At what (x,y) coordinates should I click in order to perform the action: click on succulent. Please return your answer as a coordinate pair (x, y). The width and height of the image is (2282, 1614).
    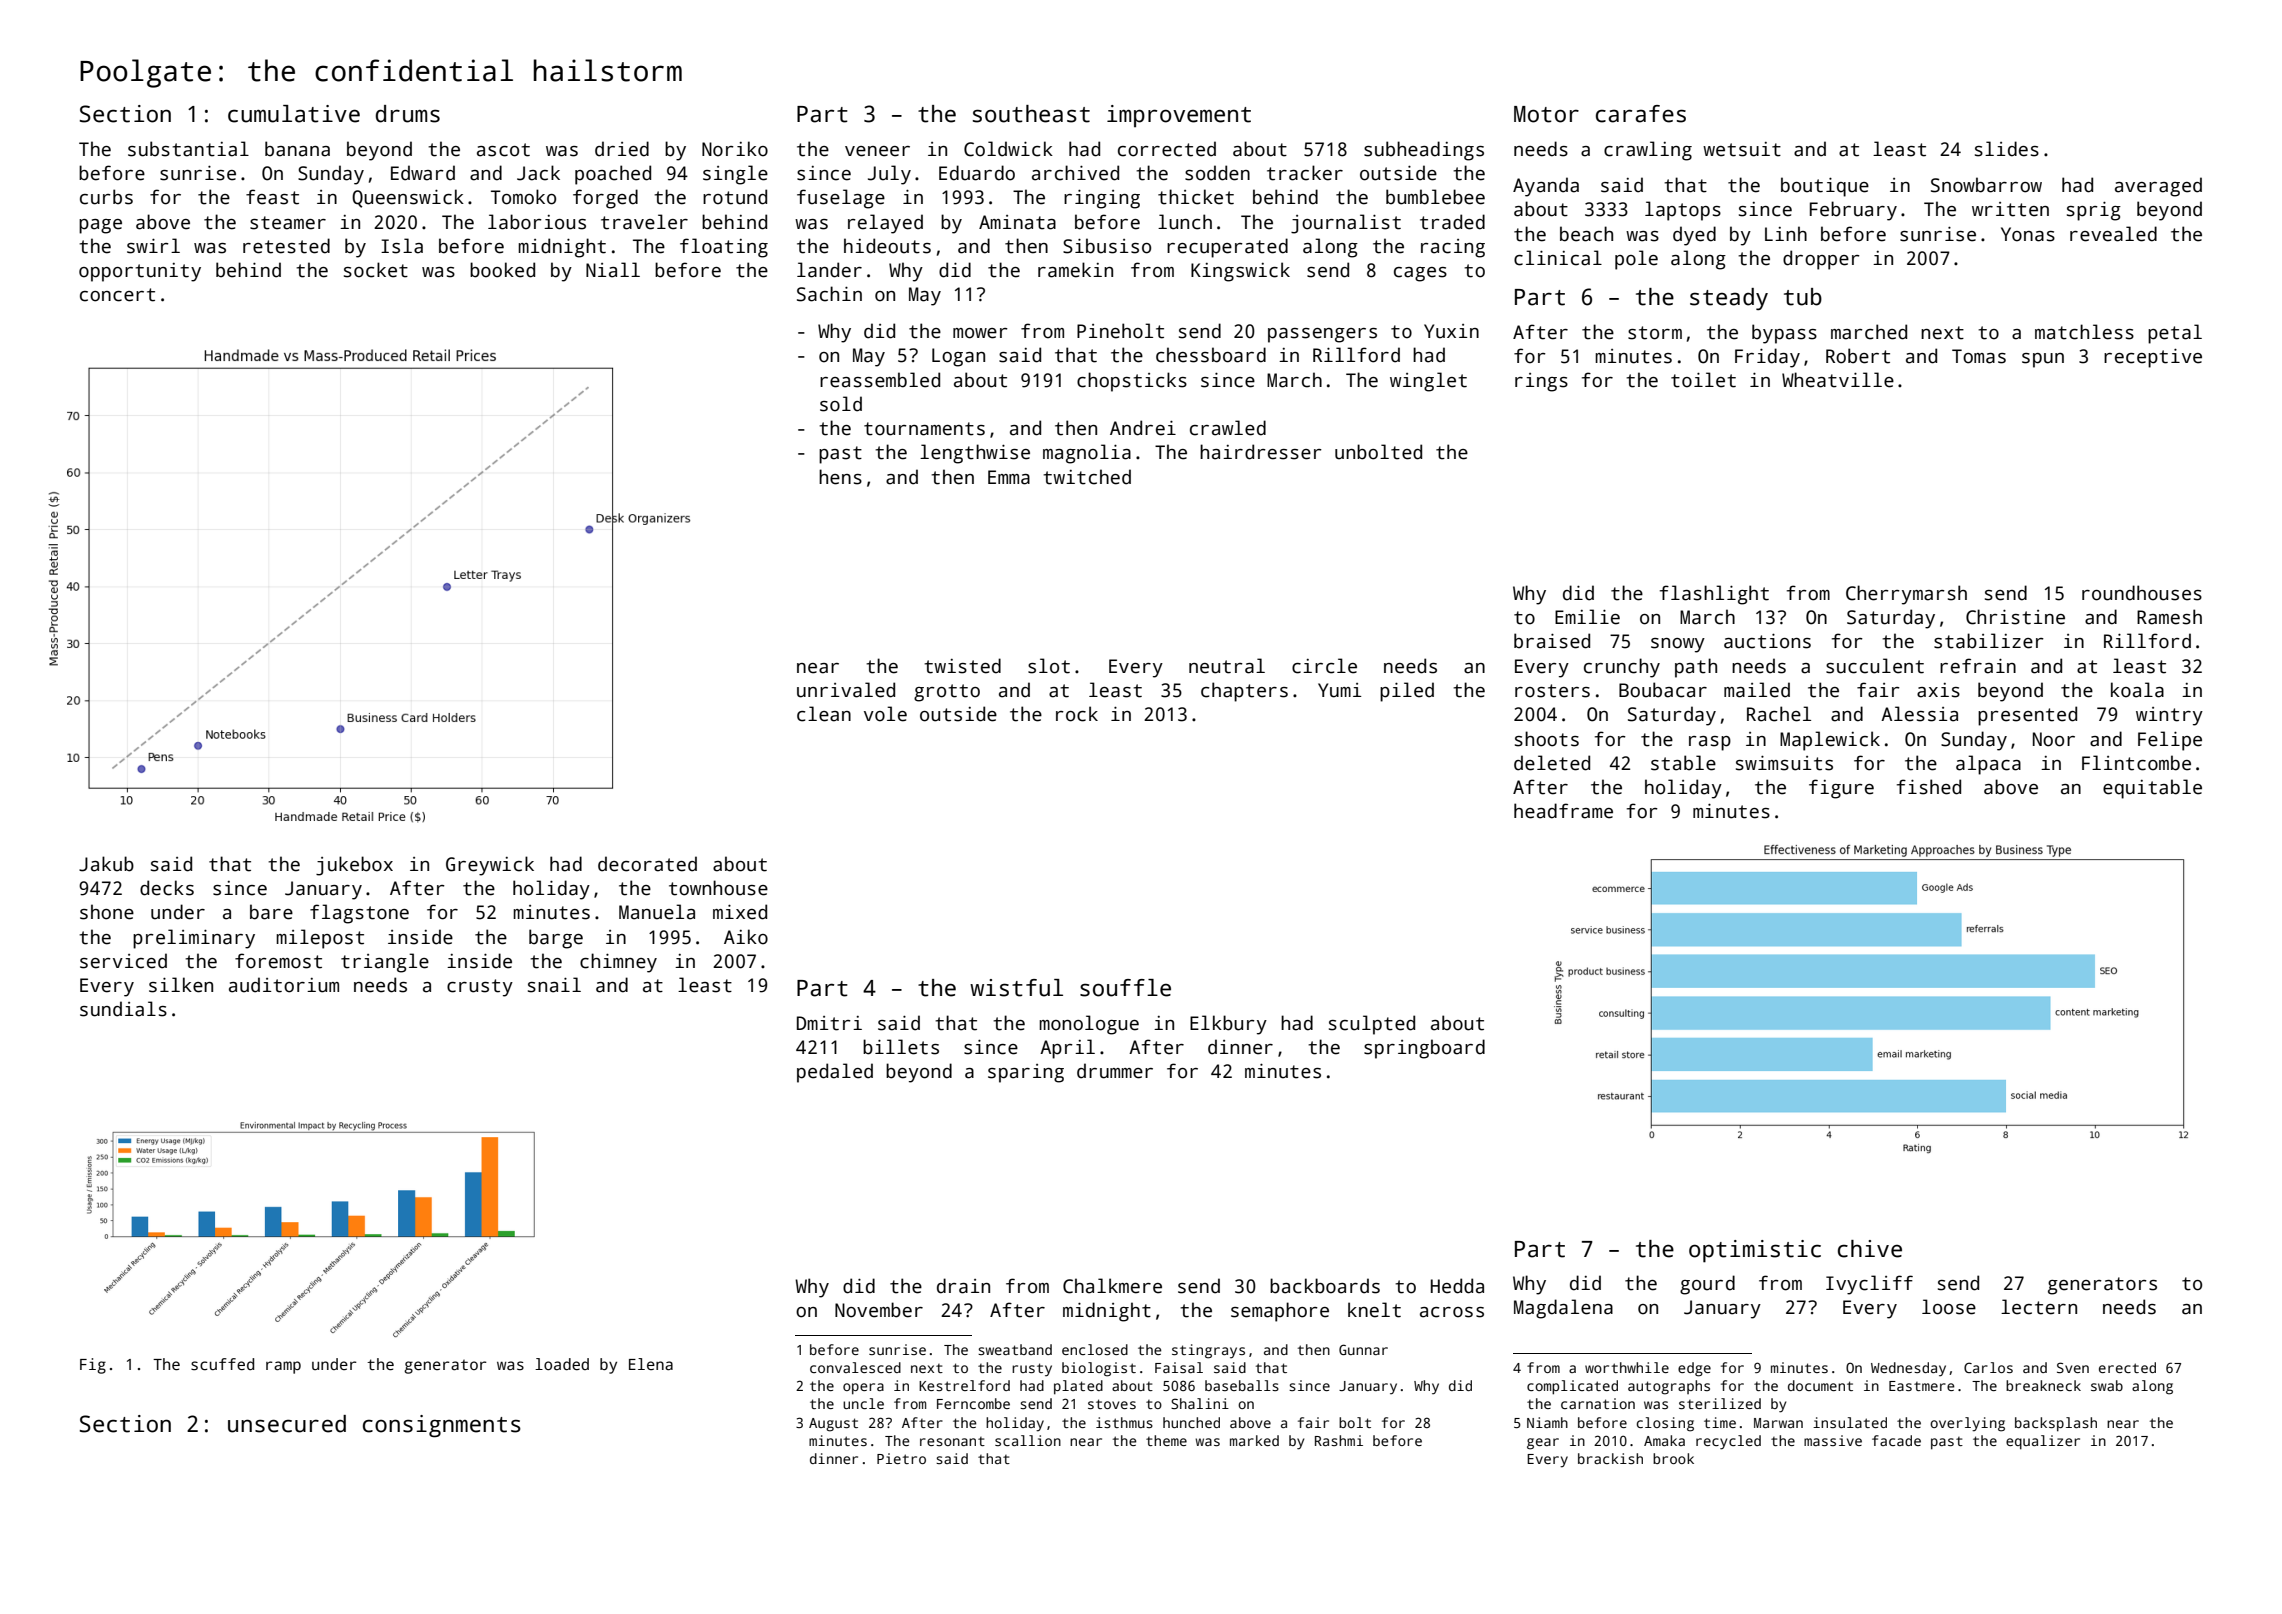
    Looking at the image, I should click on (1875, 666).
